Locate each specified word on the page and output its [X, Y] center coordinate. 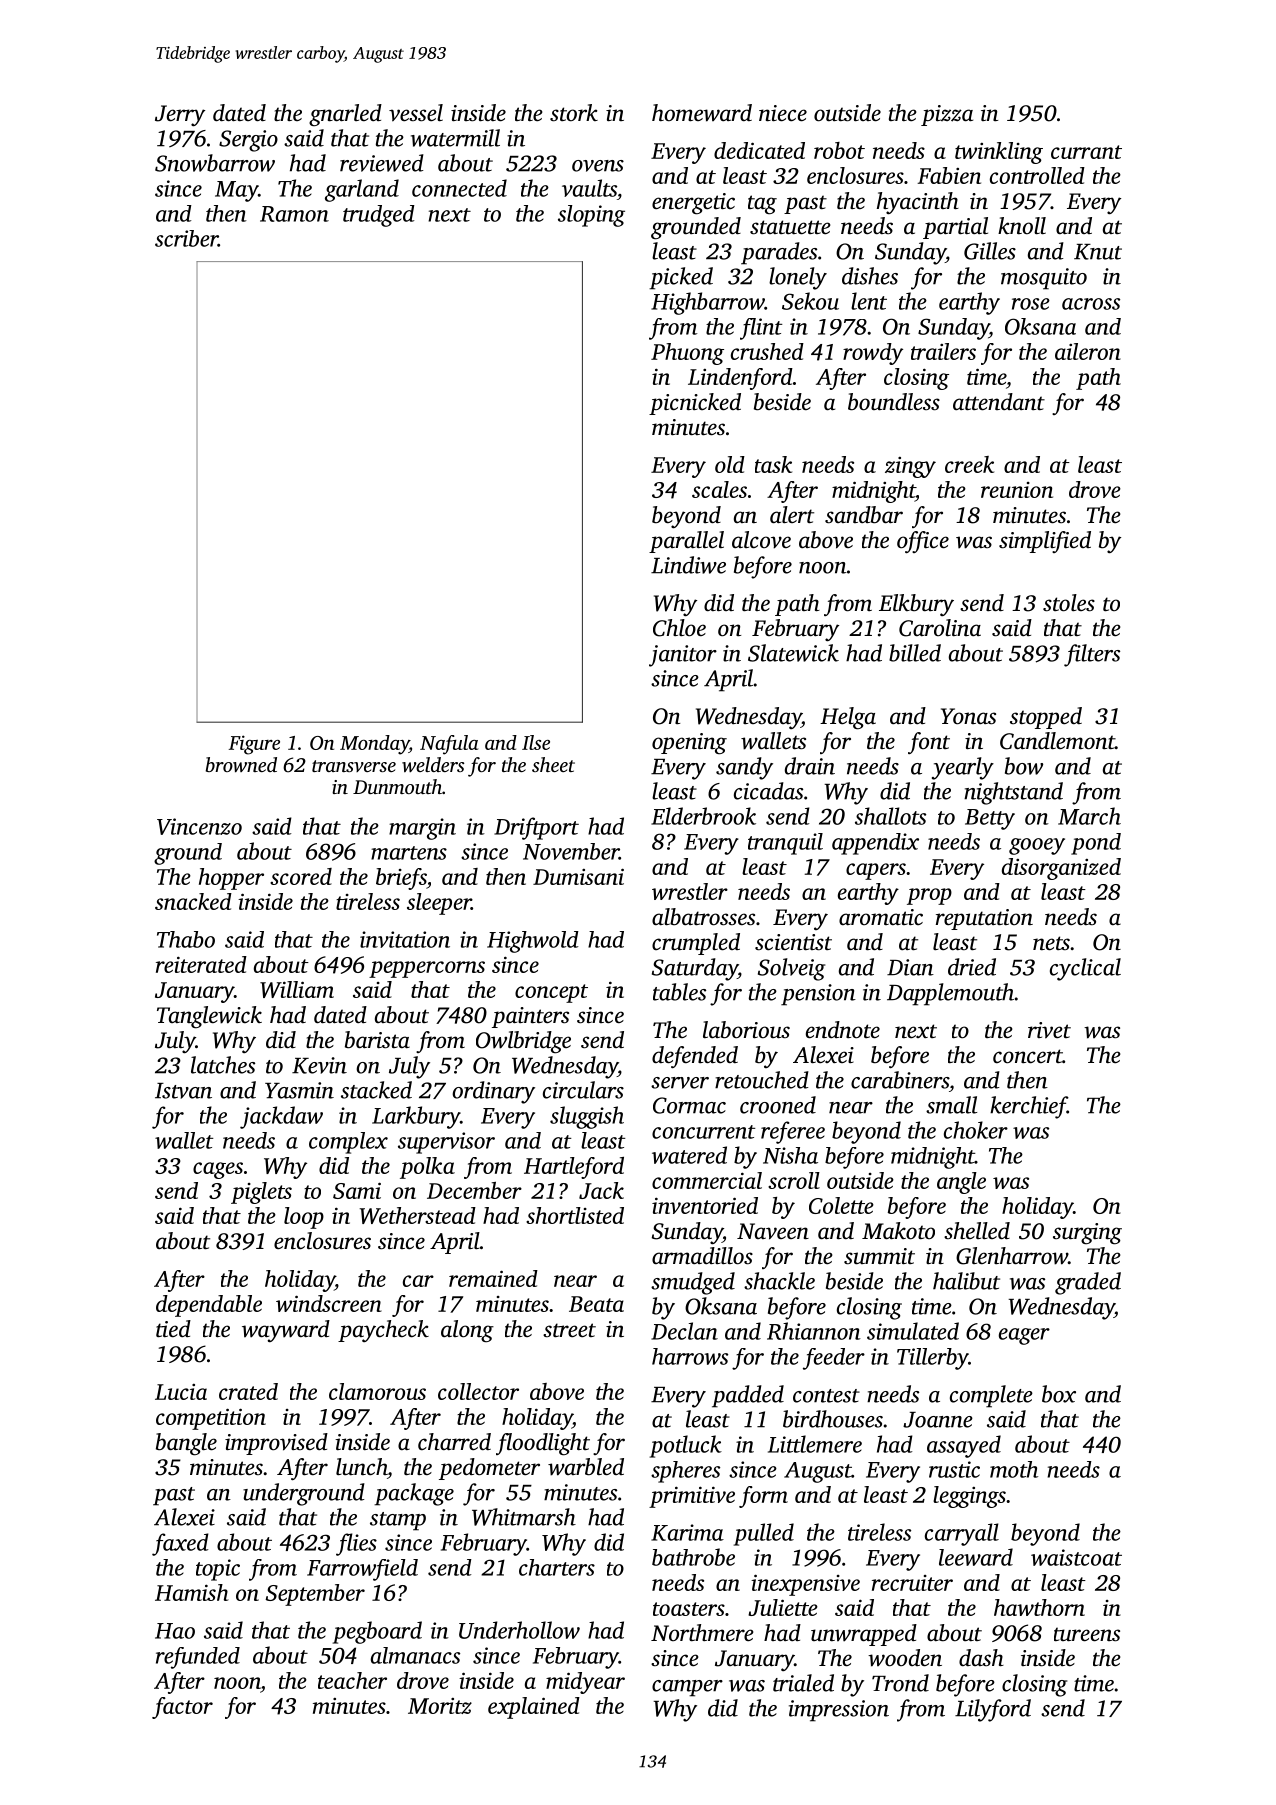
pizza [947, 115]
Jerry [180, 116]
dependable [209, 1306]
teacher [352, 1680]
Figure [254, 745]
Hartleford [574, 1168]
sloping [591, 216]
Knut [1098, 252]
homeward [702, 113]
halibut [966, 1281]
